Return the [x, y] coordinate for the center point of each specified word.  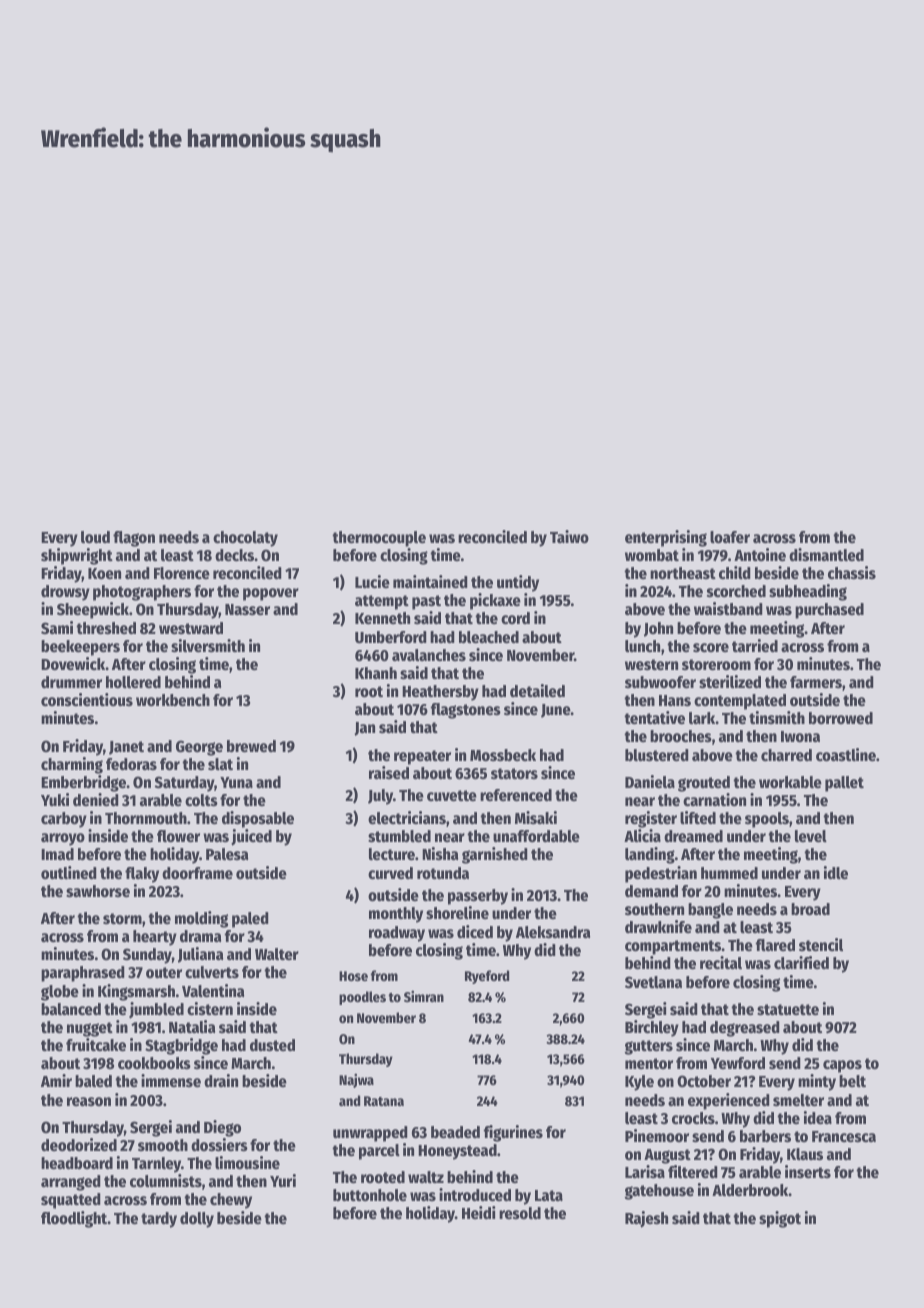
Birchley [652, 1028]
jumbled [156, 1010]
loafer [730, 537]
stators [514, 774]
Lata [549, 1196]
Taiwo [569, 537]
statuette [788, 1010]
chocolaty [245, 539]
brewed [251, 746]
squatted [71, 1201]
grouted [704, 784]
